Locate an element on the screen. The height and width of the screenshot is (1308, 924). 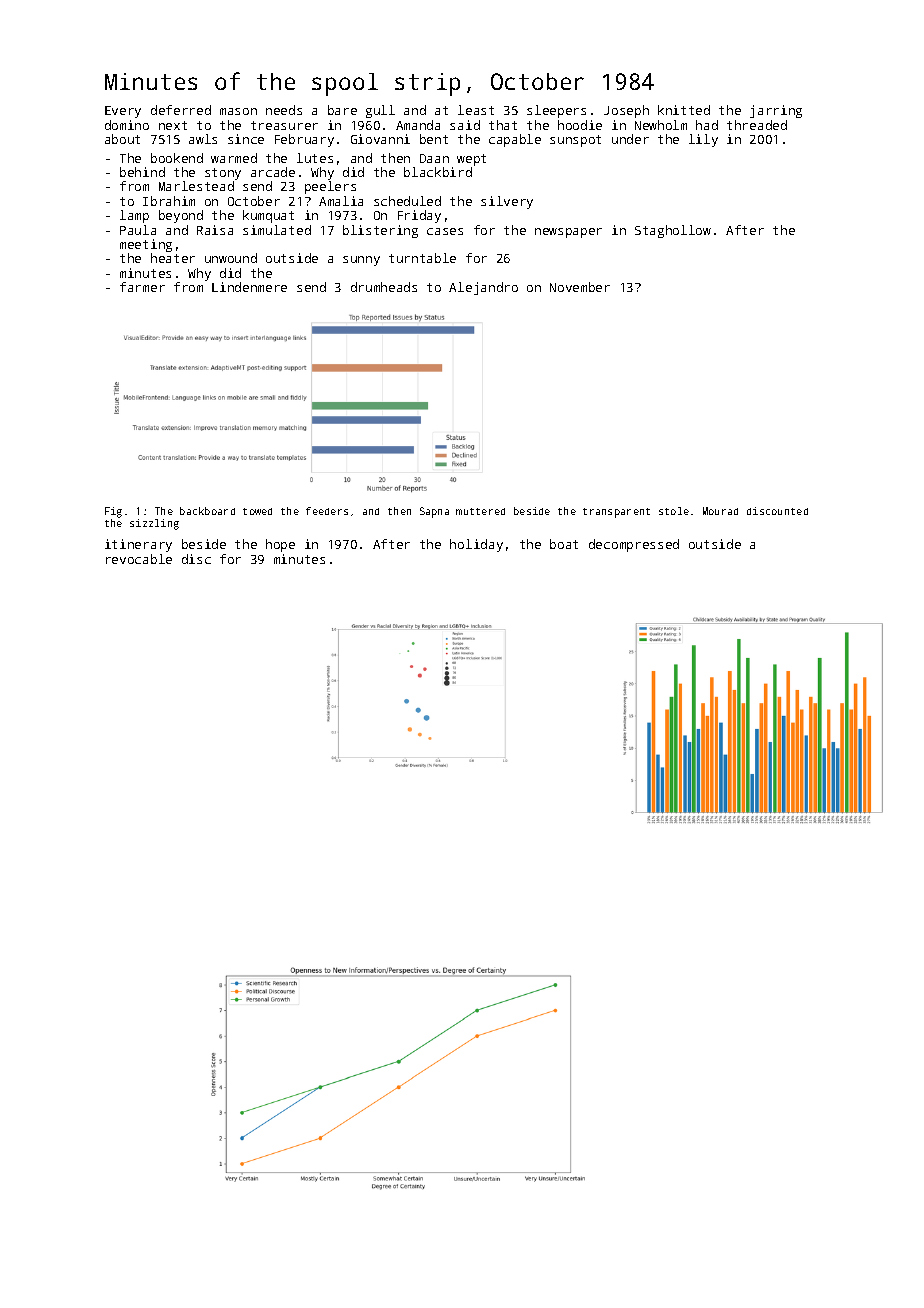
lily is located at coordinates (703, 140).
